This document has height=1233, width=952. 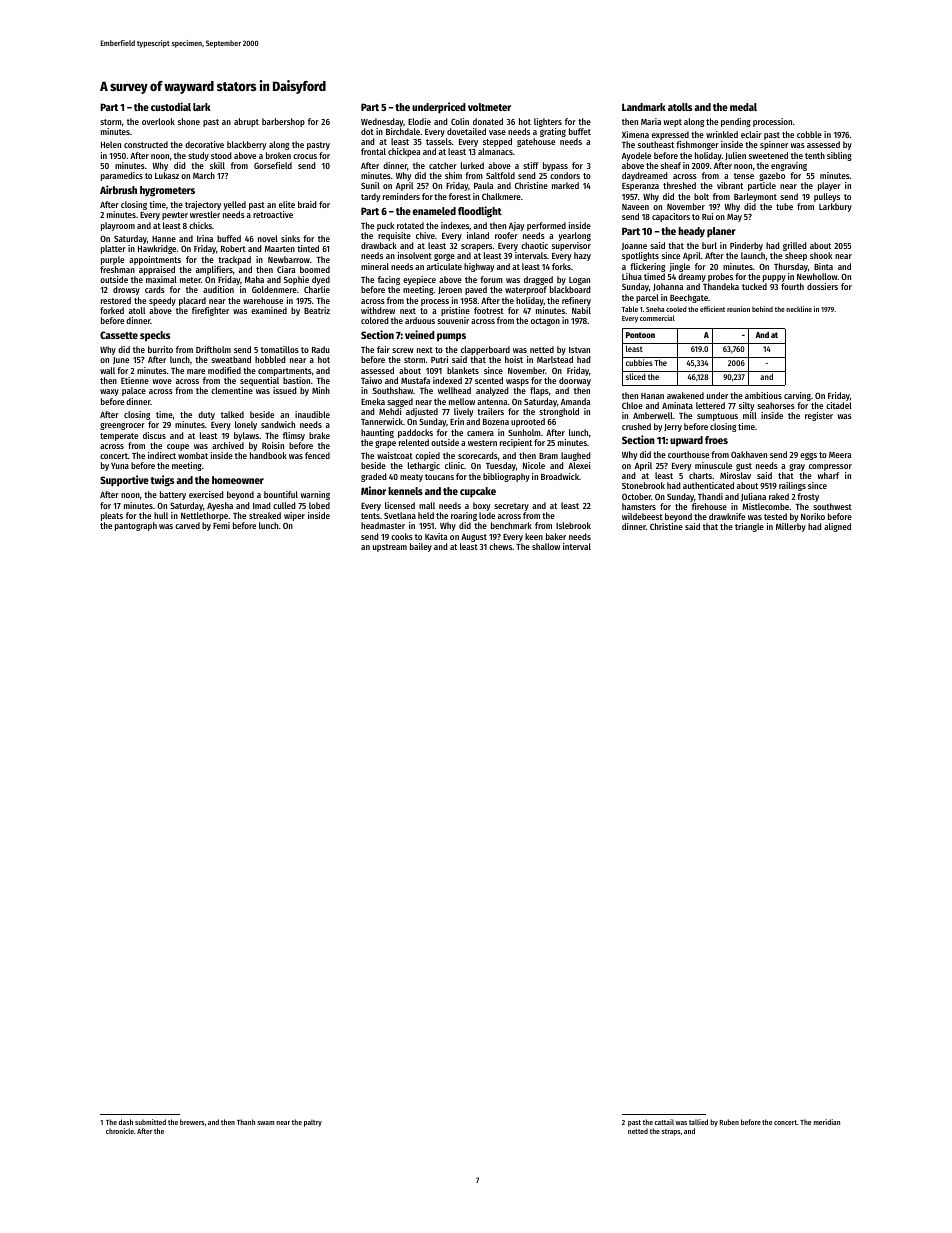 What do you see at coordinates (294, 516) in the document?
I see `wiper` at bounding box center [294, 516].
